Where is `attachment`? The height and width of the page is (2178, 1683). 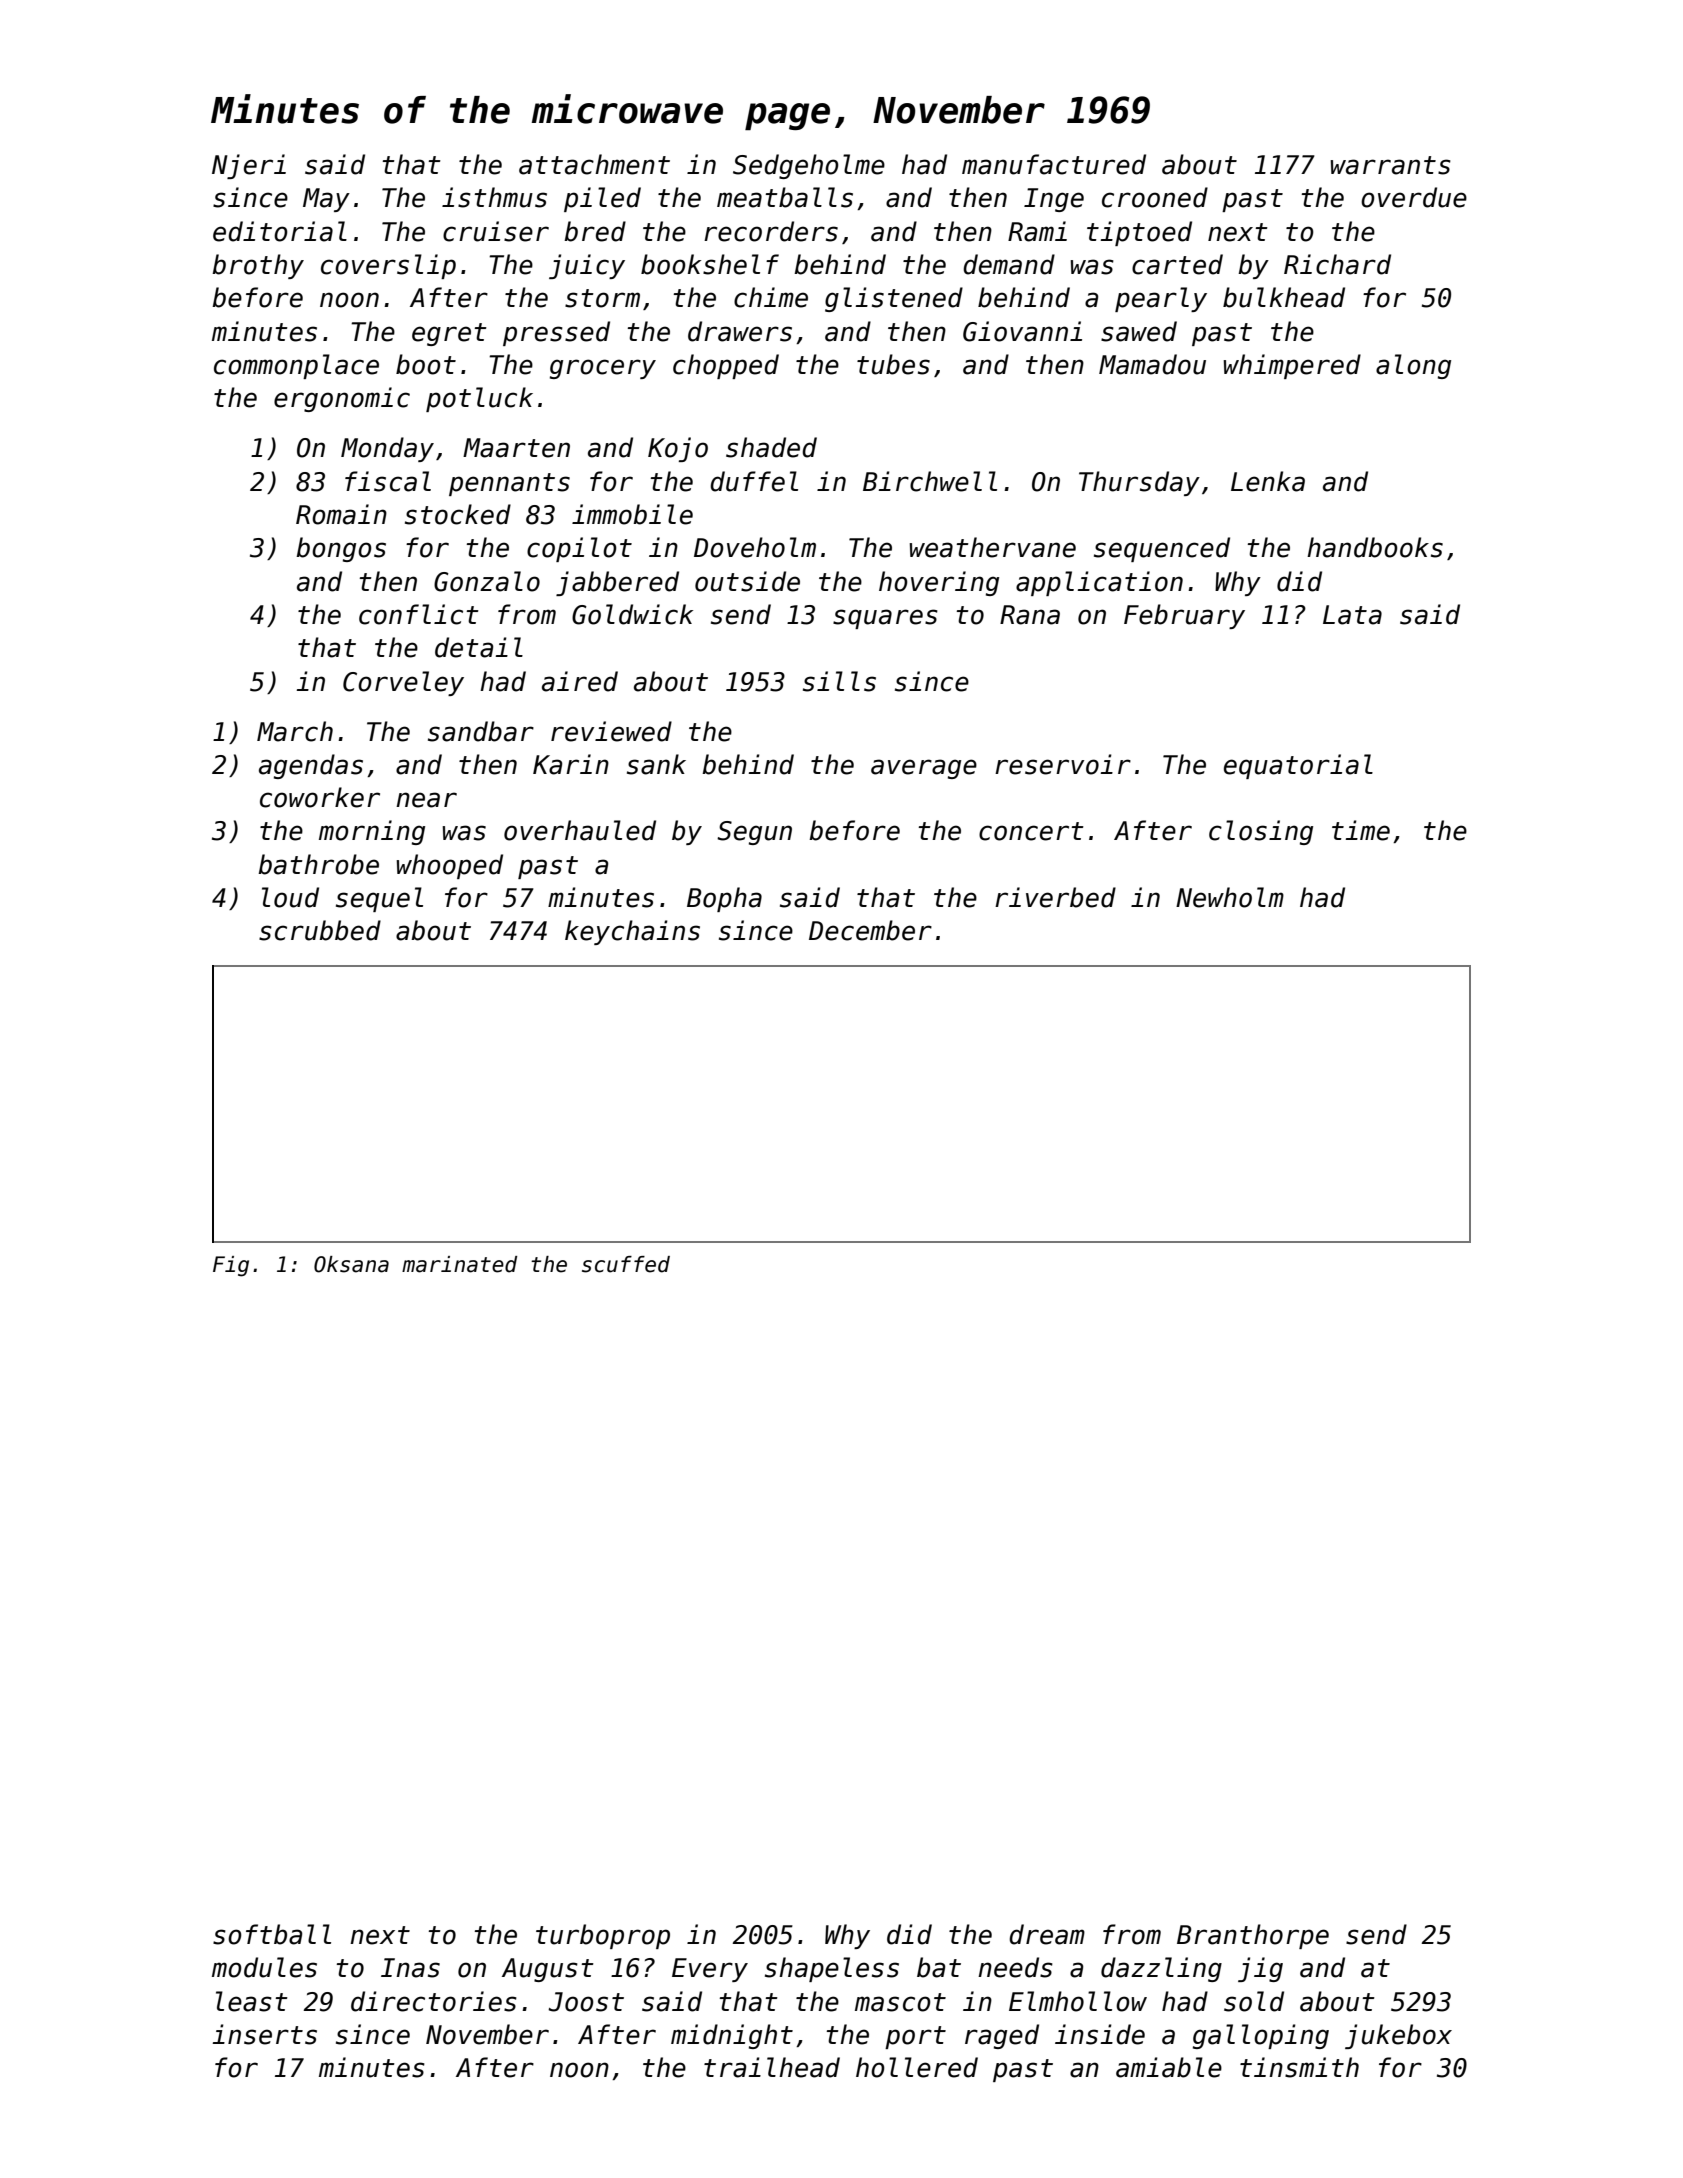
attachment is located at coordinates (594, 164).
